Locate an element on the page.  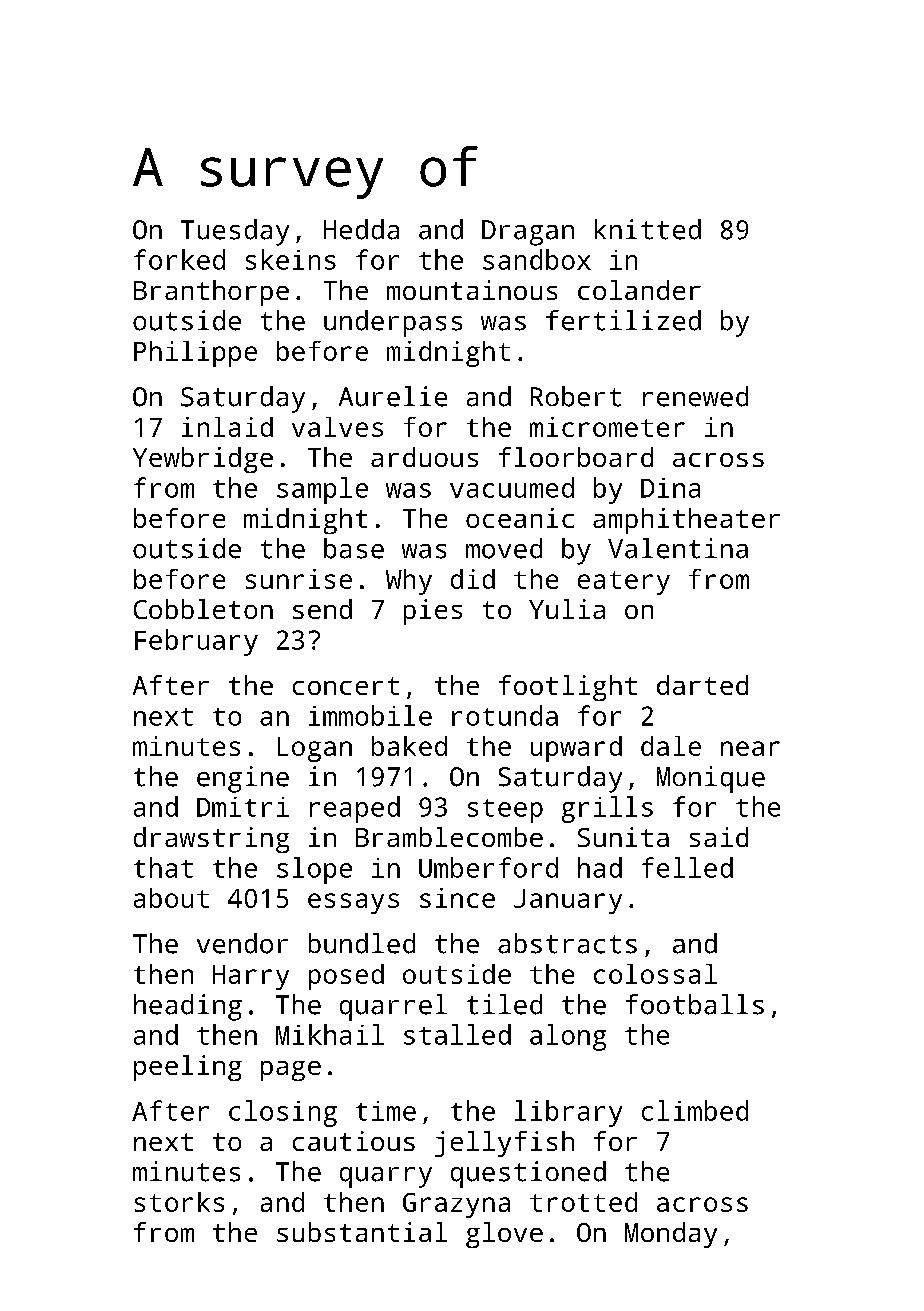
Aurelie is located at coordinates (393, 396).
